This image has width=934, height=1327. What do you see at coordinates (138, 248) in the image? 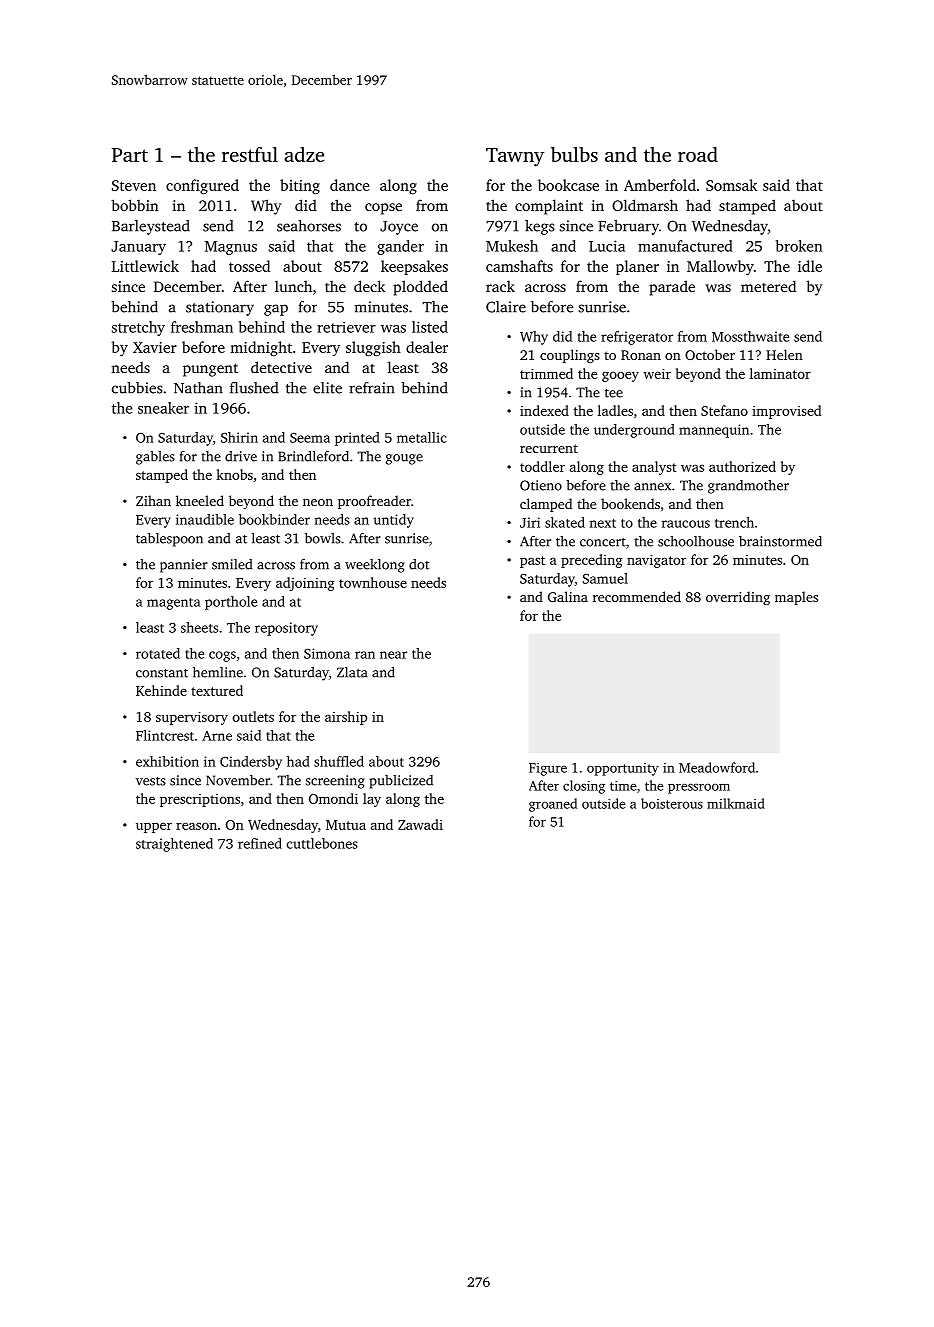
I see `January` at bounding box center [138, 248].
